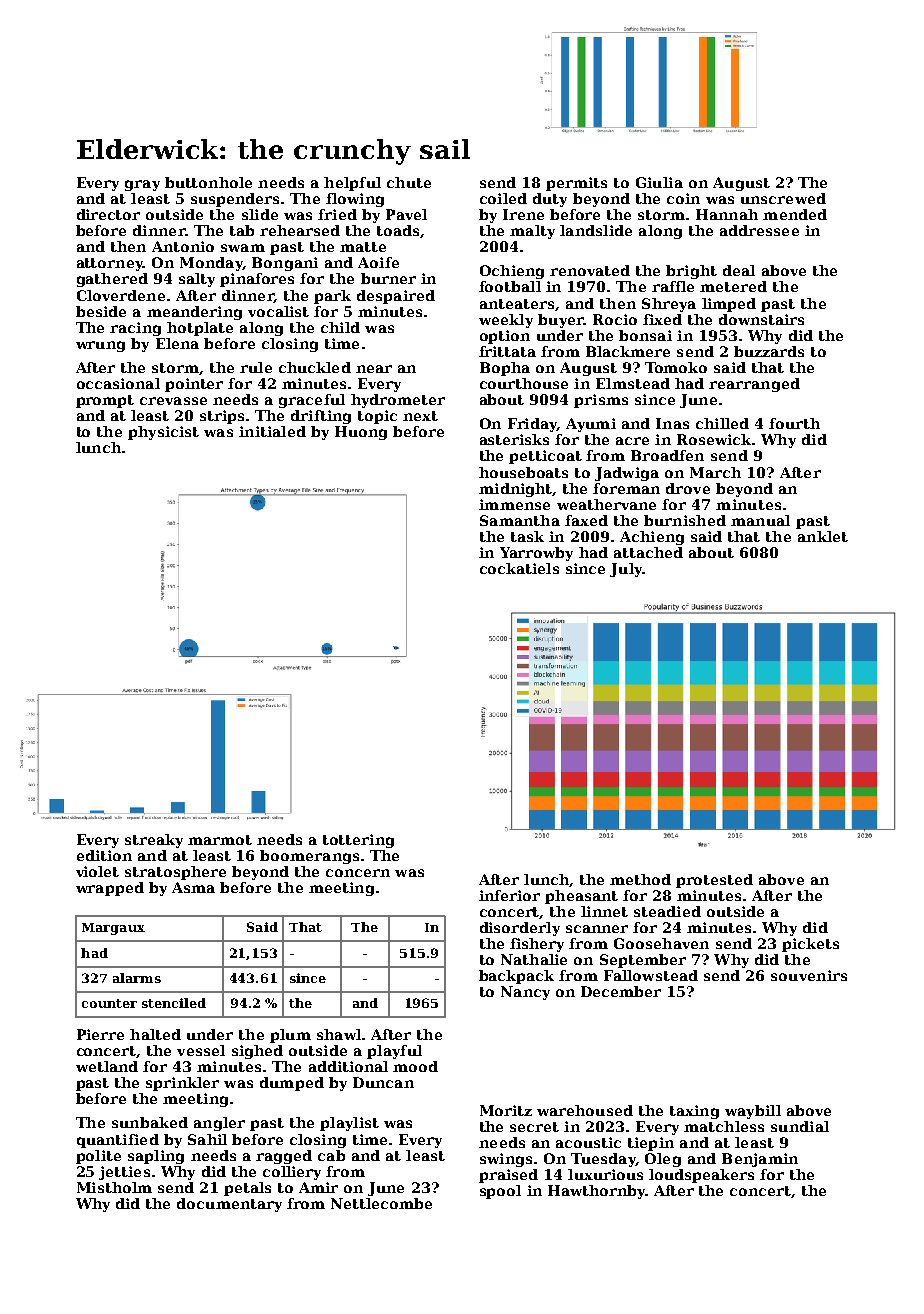 This document has height=1314, width=924. I want to click on sunbaked, so click(150, 1122).
